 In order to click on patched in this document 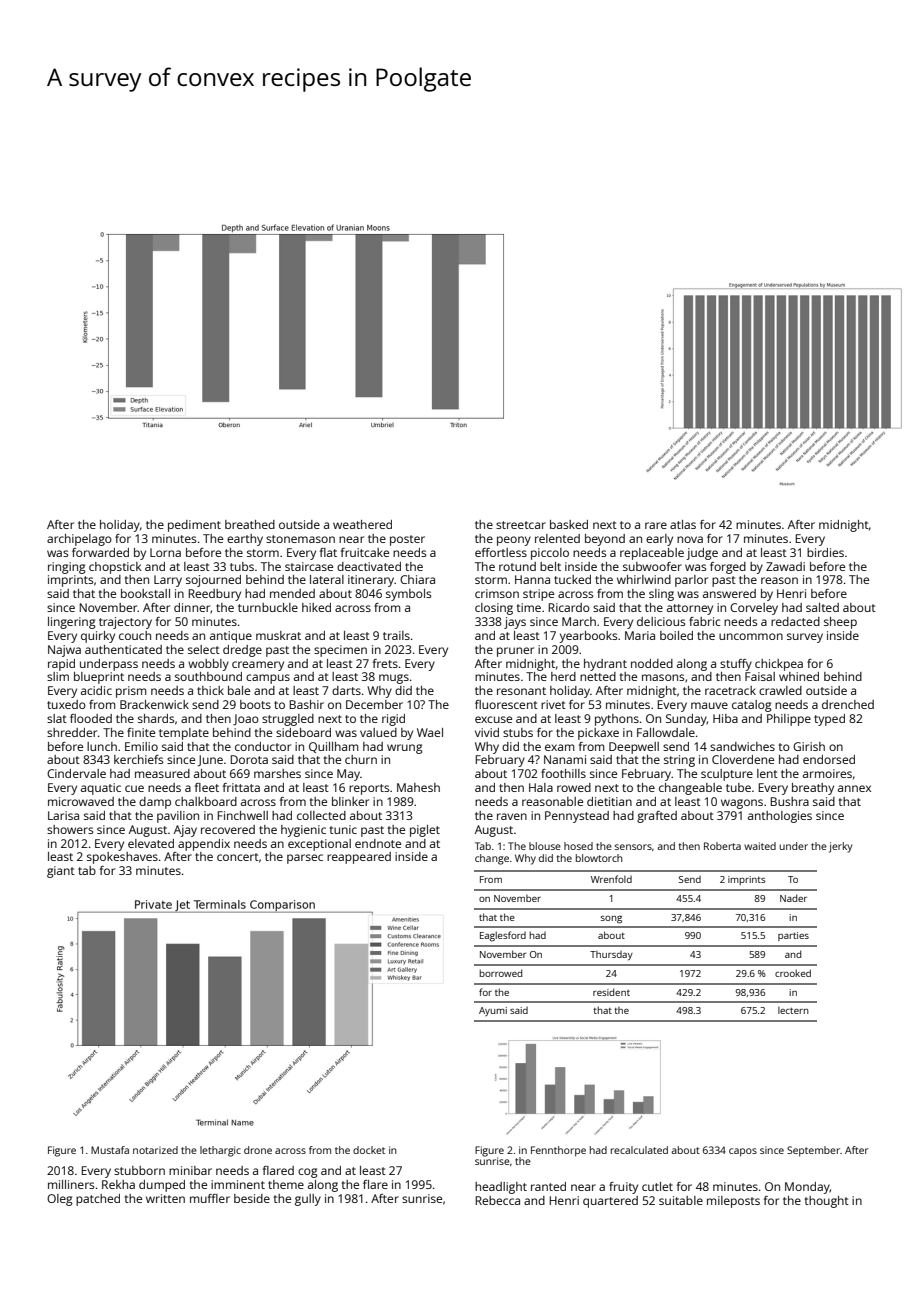, I will do `click(98, 1200)`.
